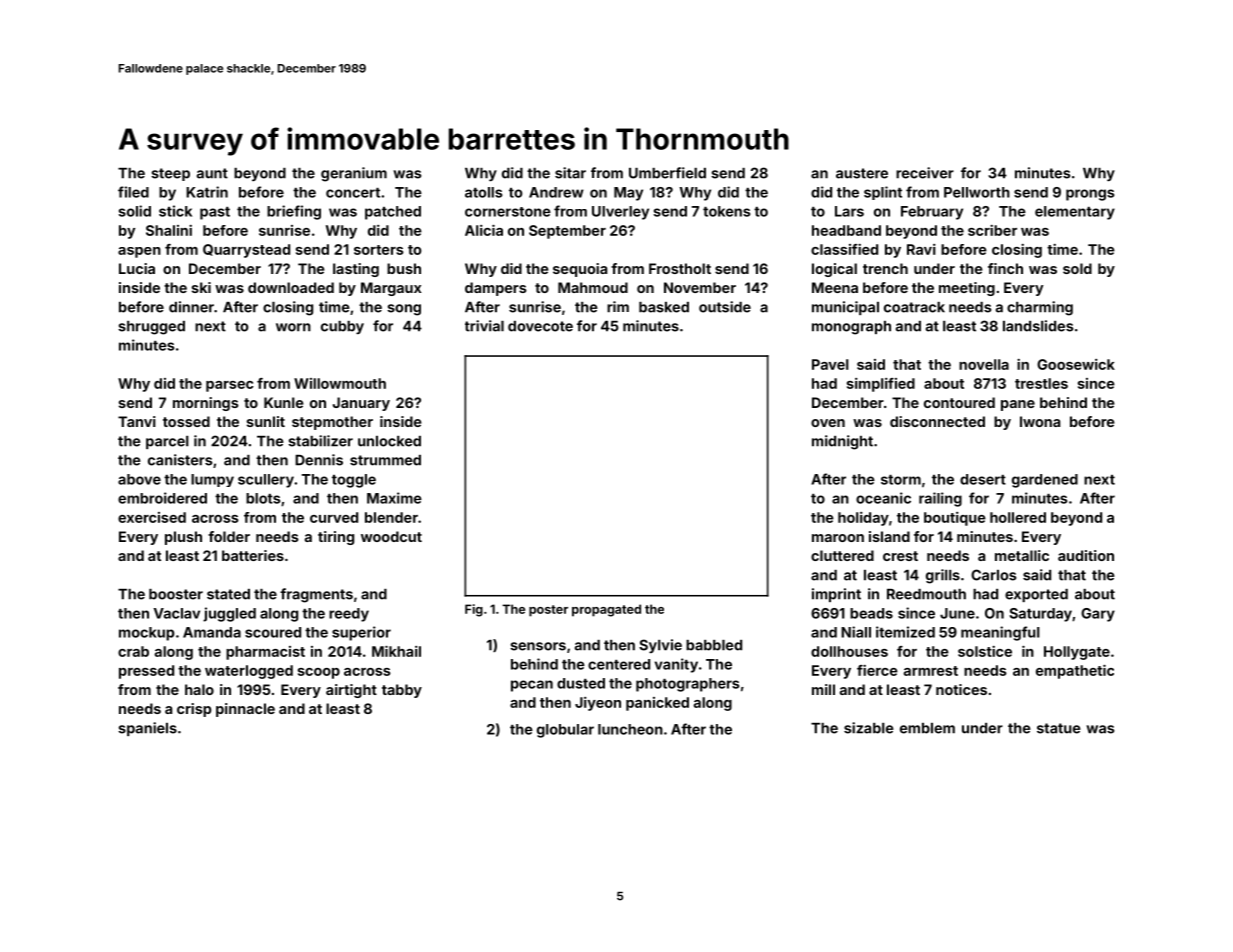 This page has width=1233, height=952. What do you see at coordinates (151, 328) in the page?
I see `shrugged` at bounding box center [151, 328].
